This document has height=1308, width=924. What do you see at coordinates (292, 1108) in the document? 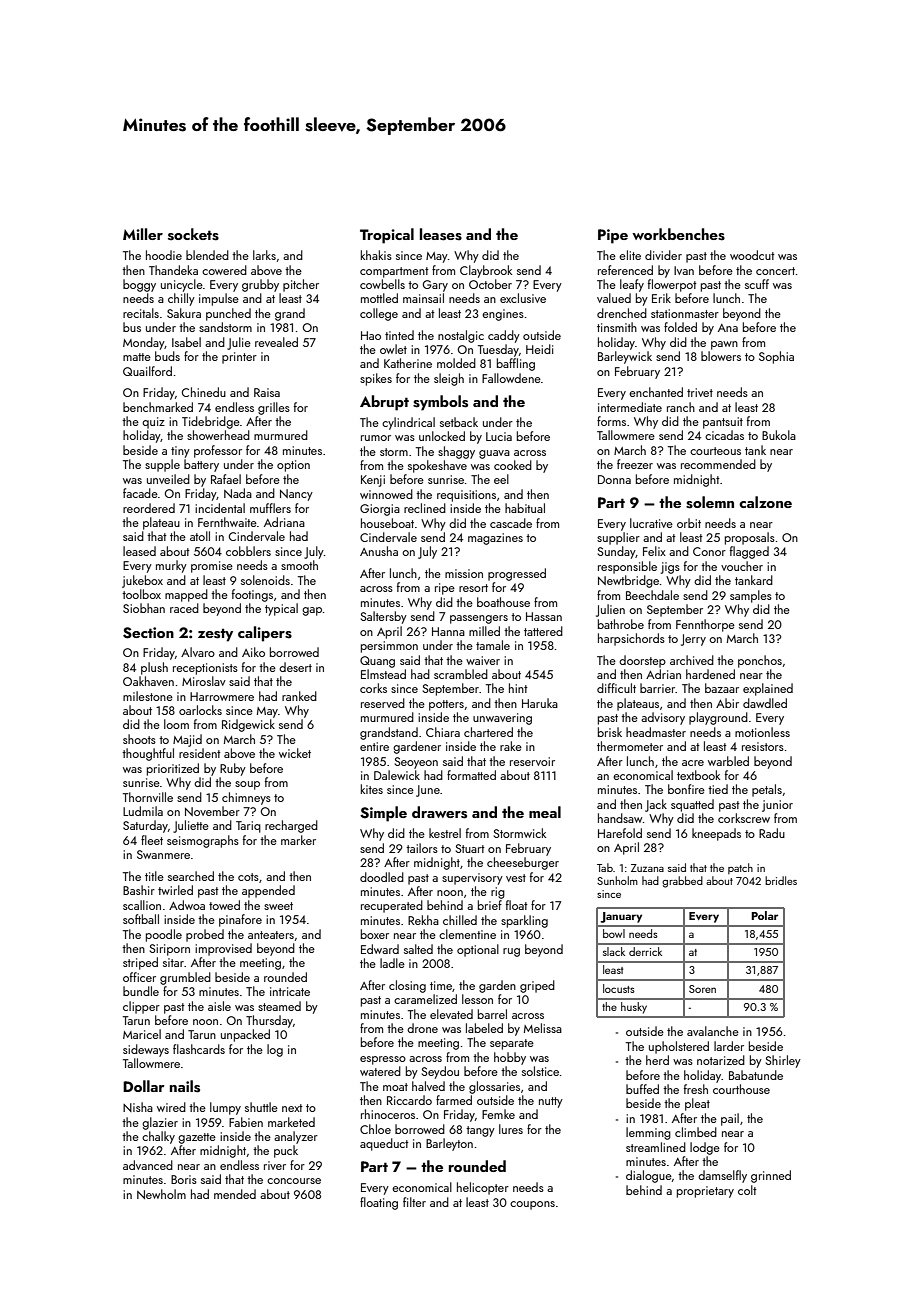
I see `next` at bounding box center [292, 1108].
